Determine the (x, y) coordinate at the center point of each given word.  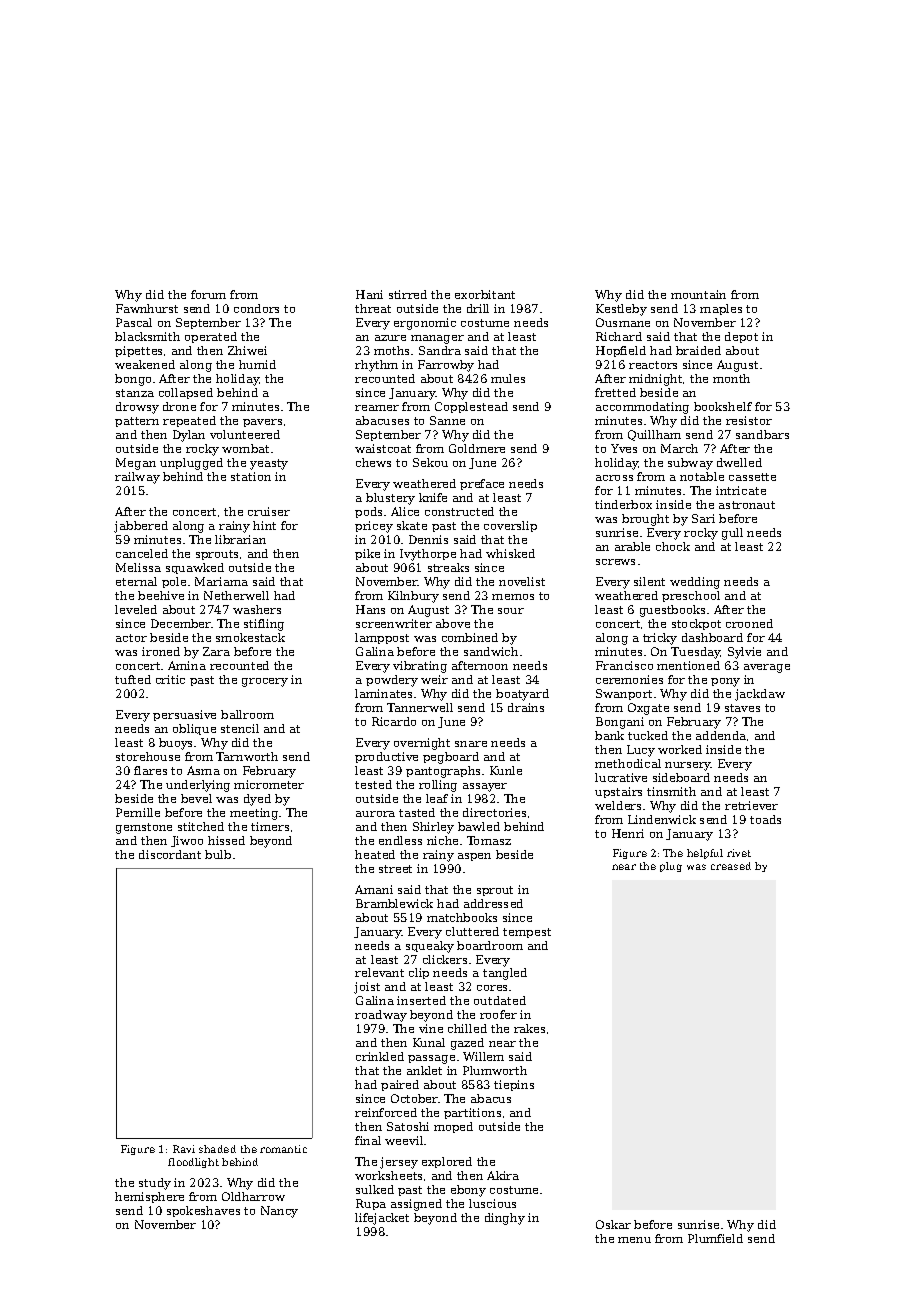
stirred (408, 294)
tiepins (514, 1085)
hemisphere (149, 1197)
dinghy (505, 1219)
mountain (698, 294)
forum (208, 294)
